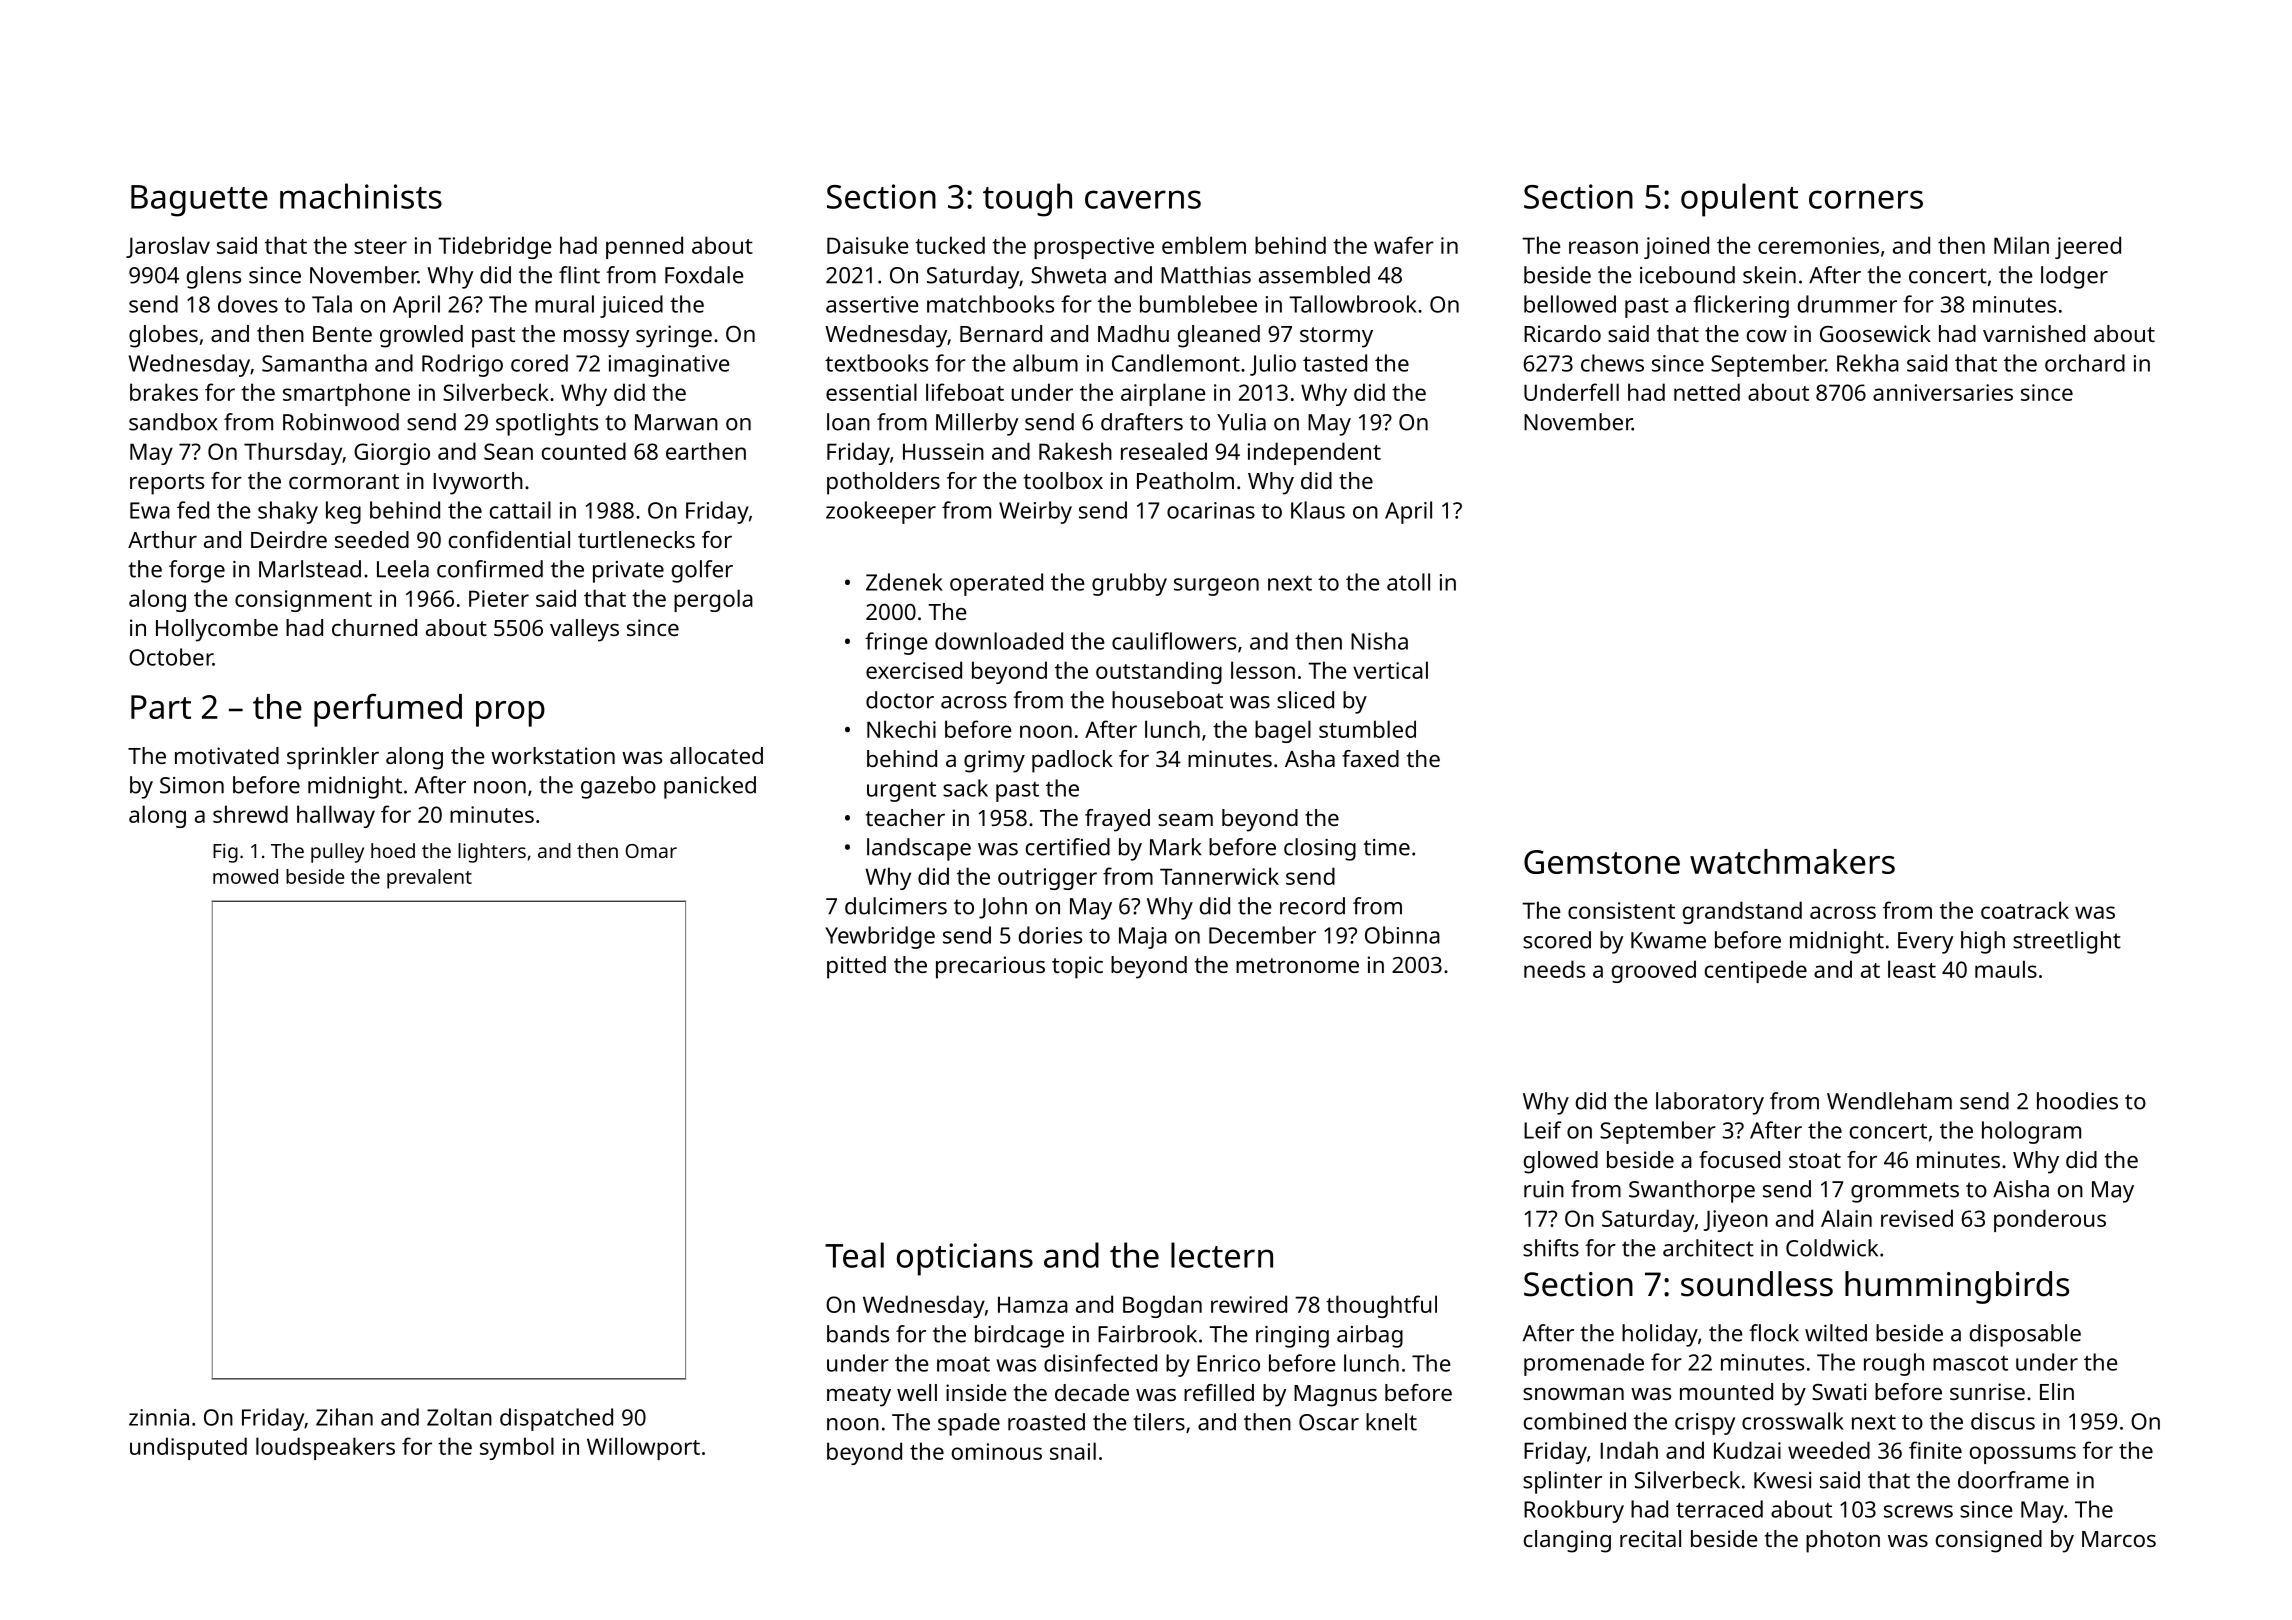 The image size is (2292, 1620). I want to click on atoll, so click(1408, 582).
